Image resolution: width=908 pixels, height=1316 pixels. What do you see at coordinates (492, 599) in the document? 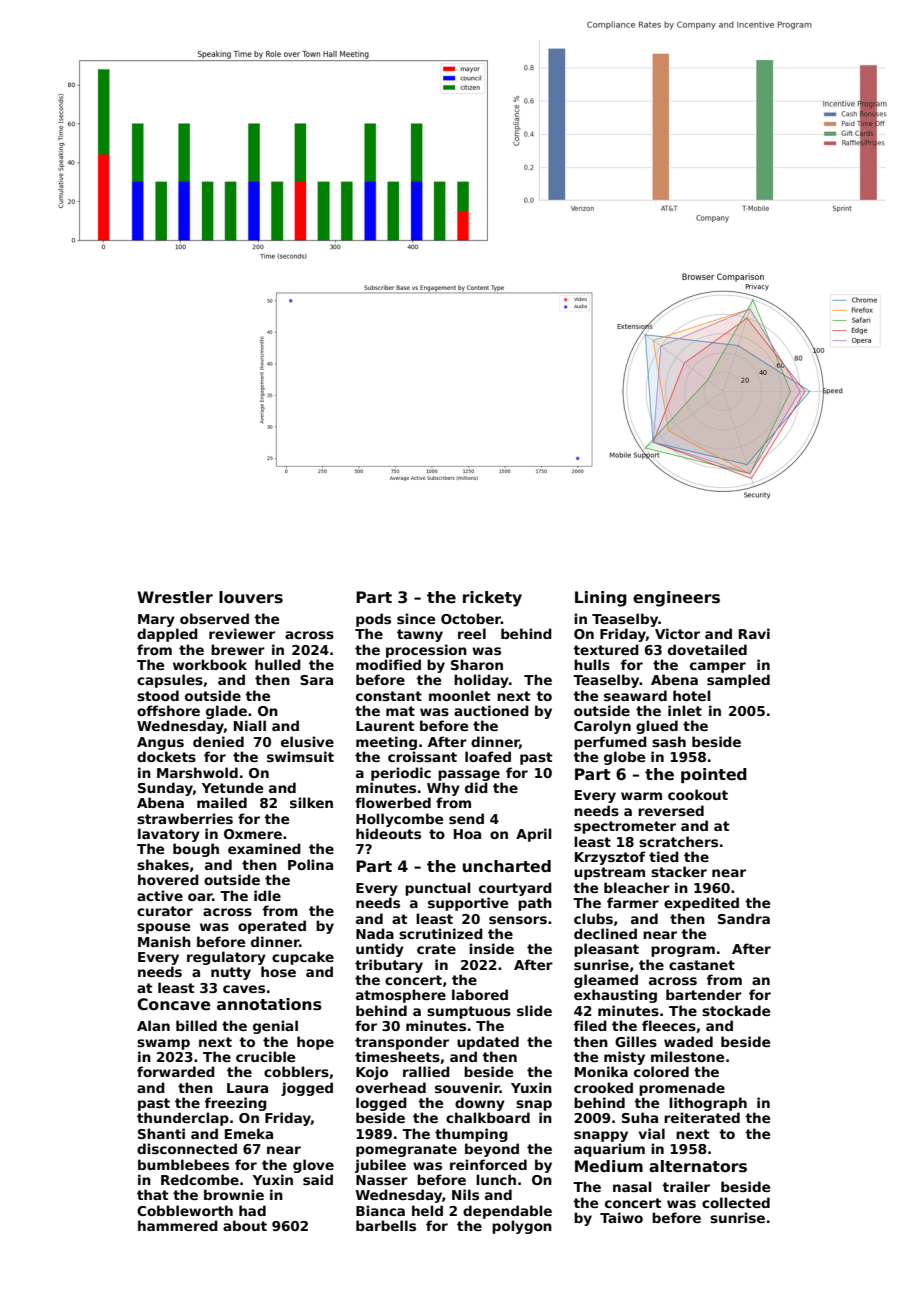
I see `rickety` at bounding box center [492, 599].
